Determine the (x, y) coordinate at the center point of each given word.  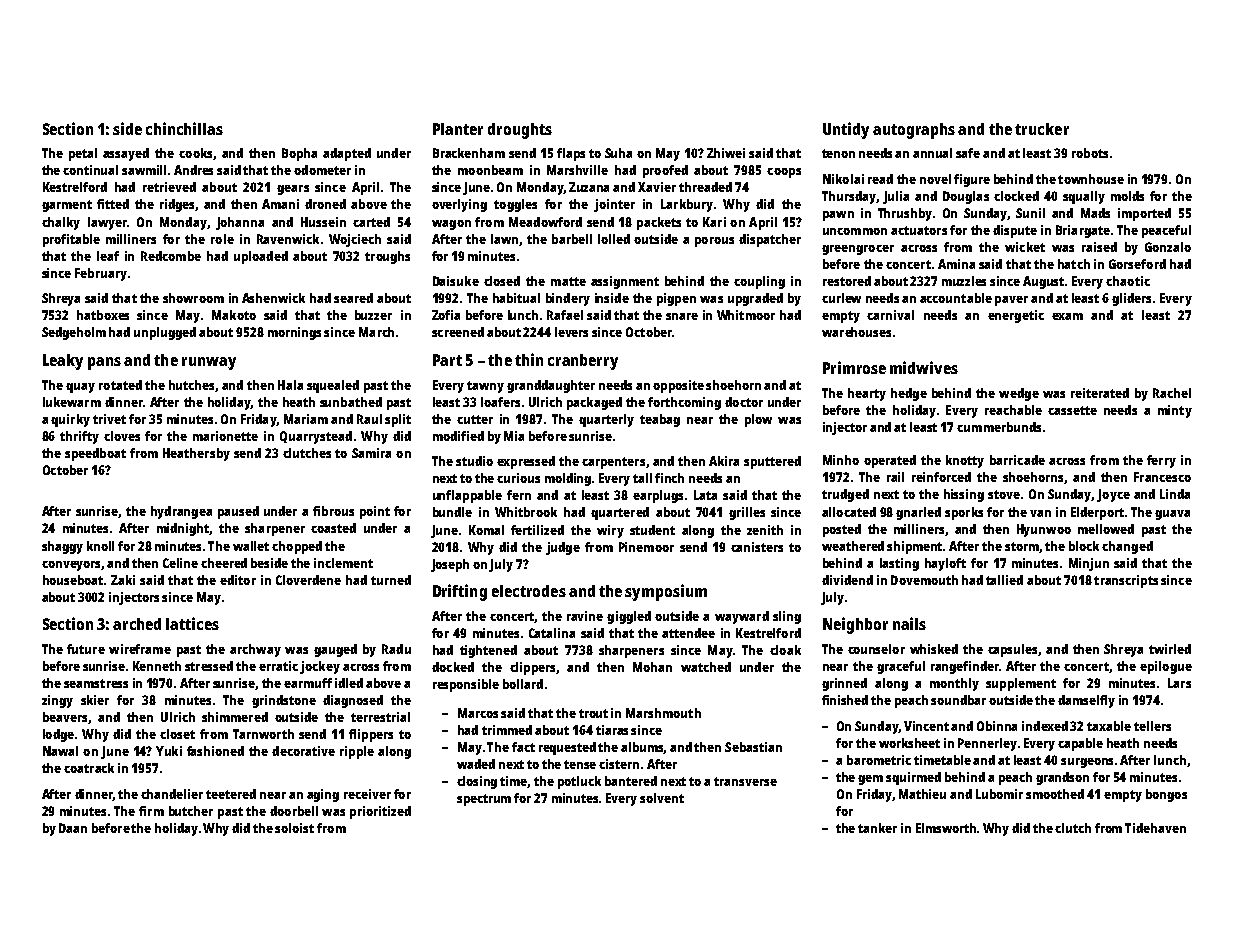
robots (1090, 153)
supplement (1021, 684)
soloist (294, 828)
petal (83, 154)
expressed (526, 462)
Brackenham (469, 153)
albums (642, 748)
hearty (867, 394)
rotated (120, 385)
